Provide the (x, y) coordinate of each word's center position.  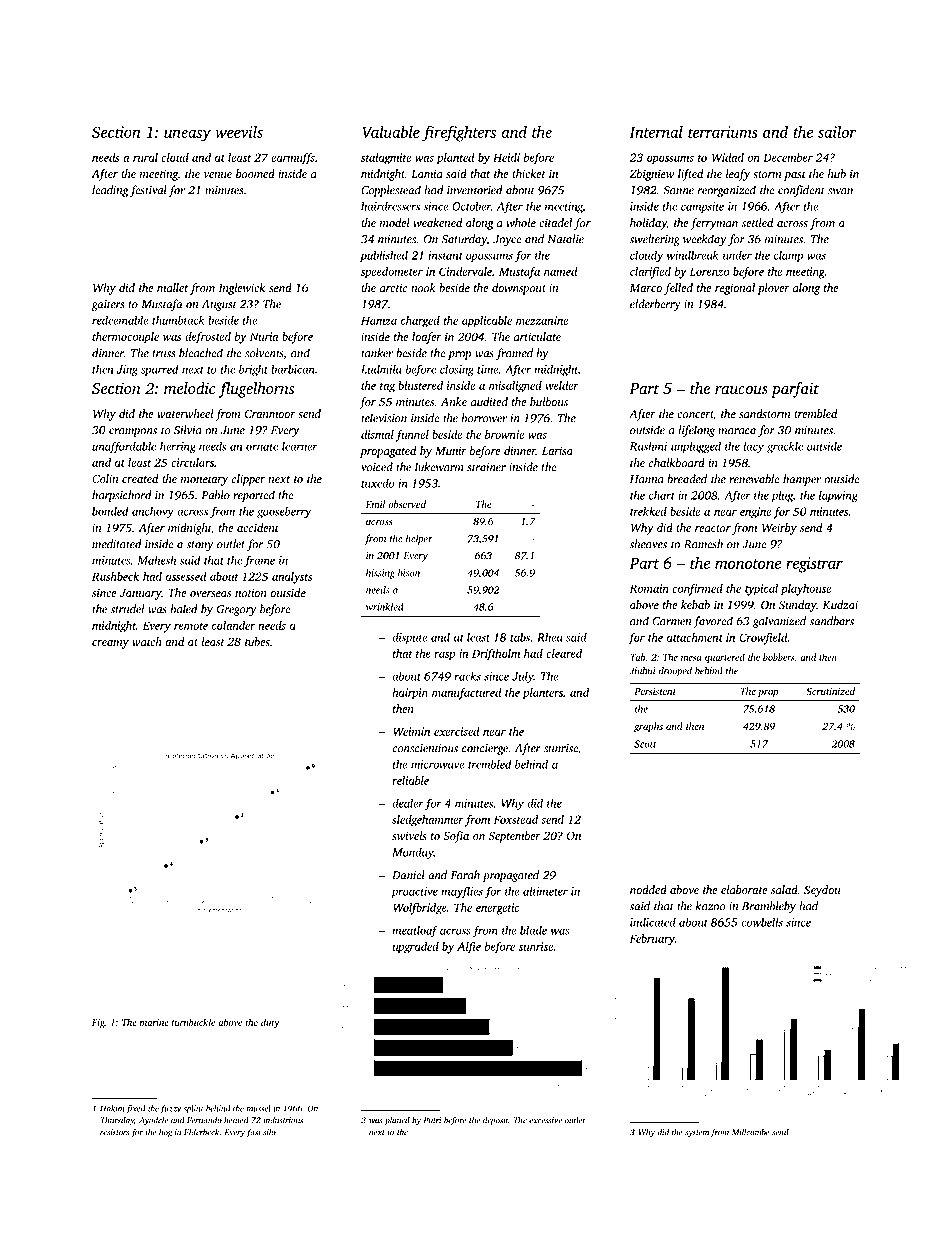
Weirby (779, 529)
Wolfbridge (420, 909)
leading (110, 191)
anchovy (153, 512)
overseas (210, 594)
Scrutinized (830, 691)
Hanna (647, 479)
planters (543, 694)
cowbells (762, 922)
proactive (414, 892)
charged (420, 322)
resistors (114, 1132)
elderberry (655, 305)
